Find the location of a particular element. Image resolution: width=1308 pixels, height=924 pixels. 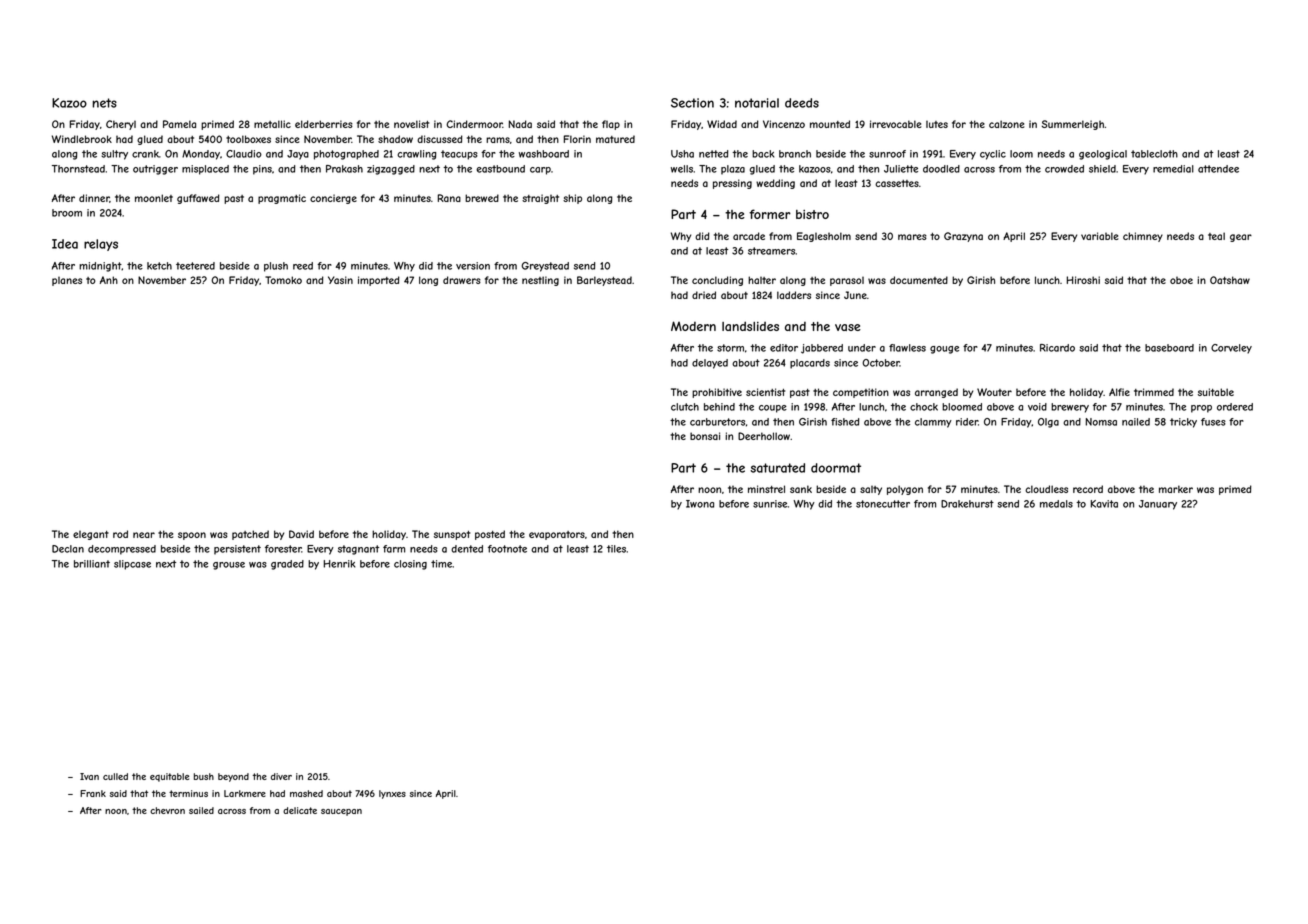

planes is located at coordinates (67, 281).
